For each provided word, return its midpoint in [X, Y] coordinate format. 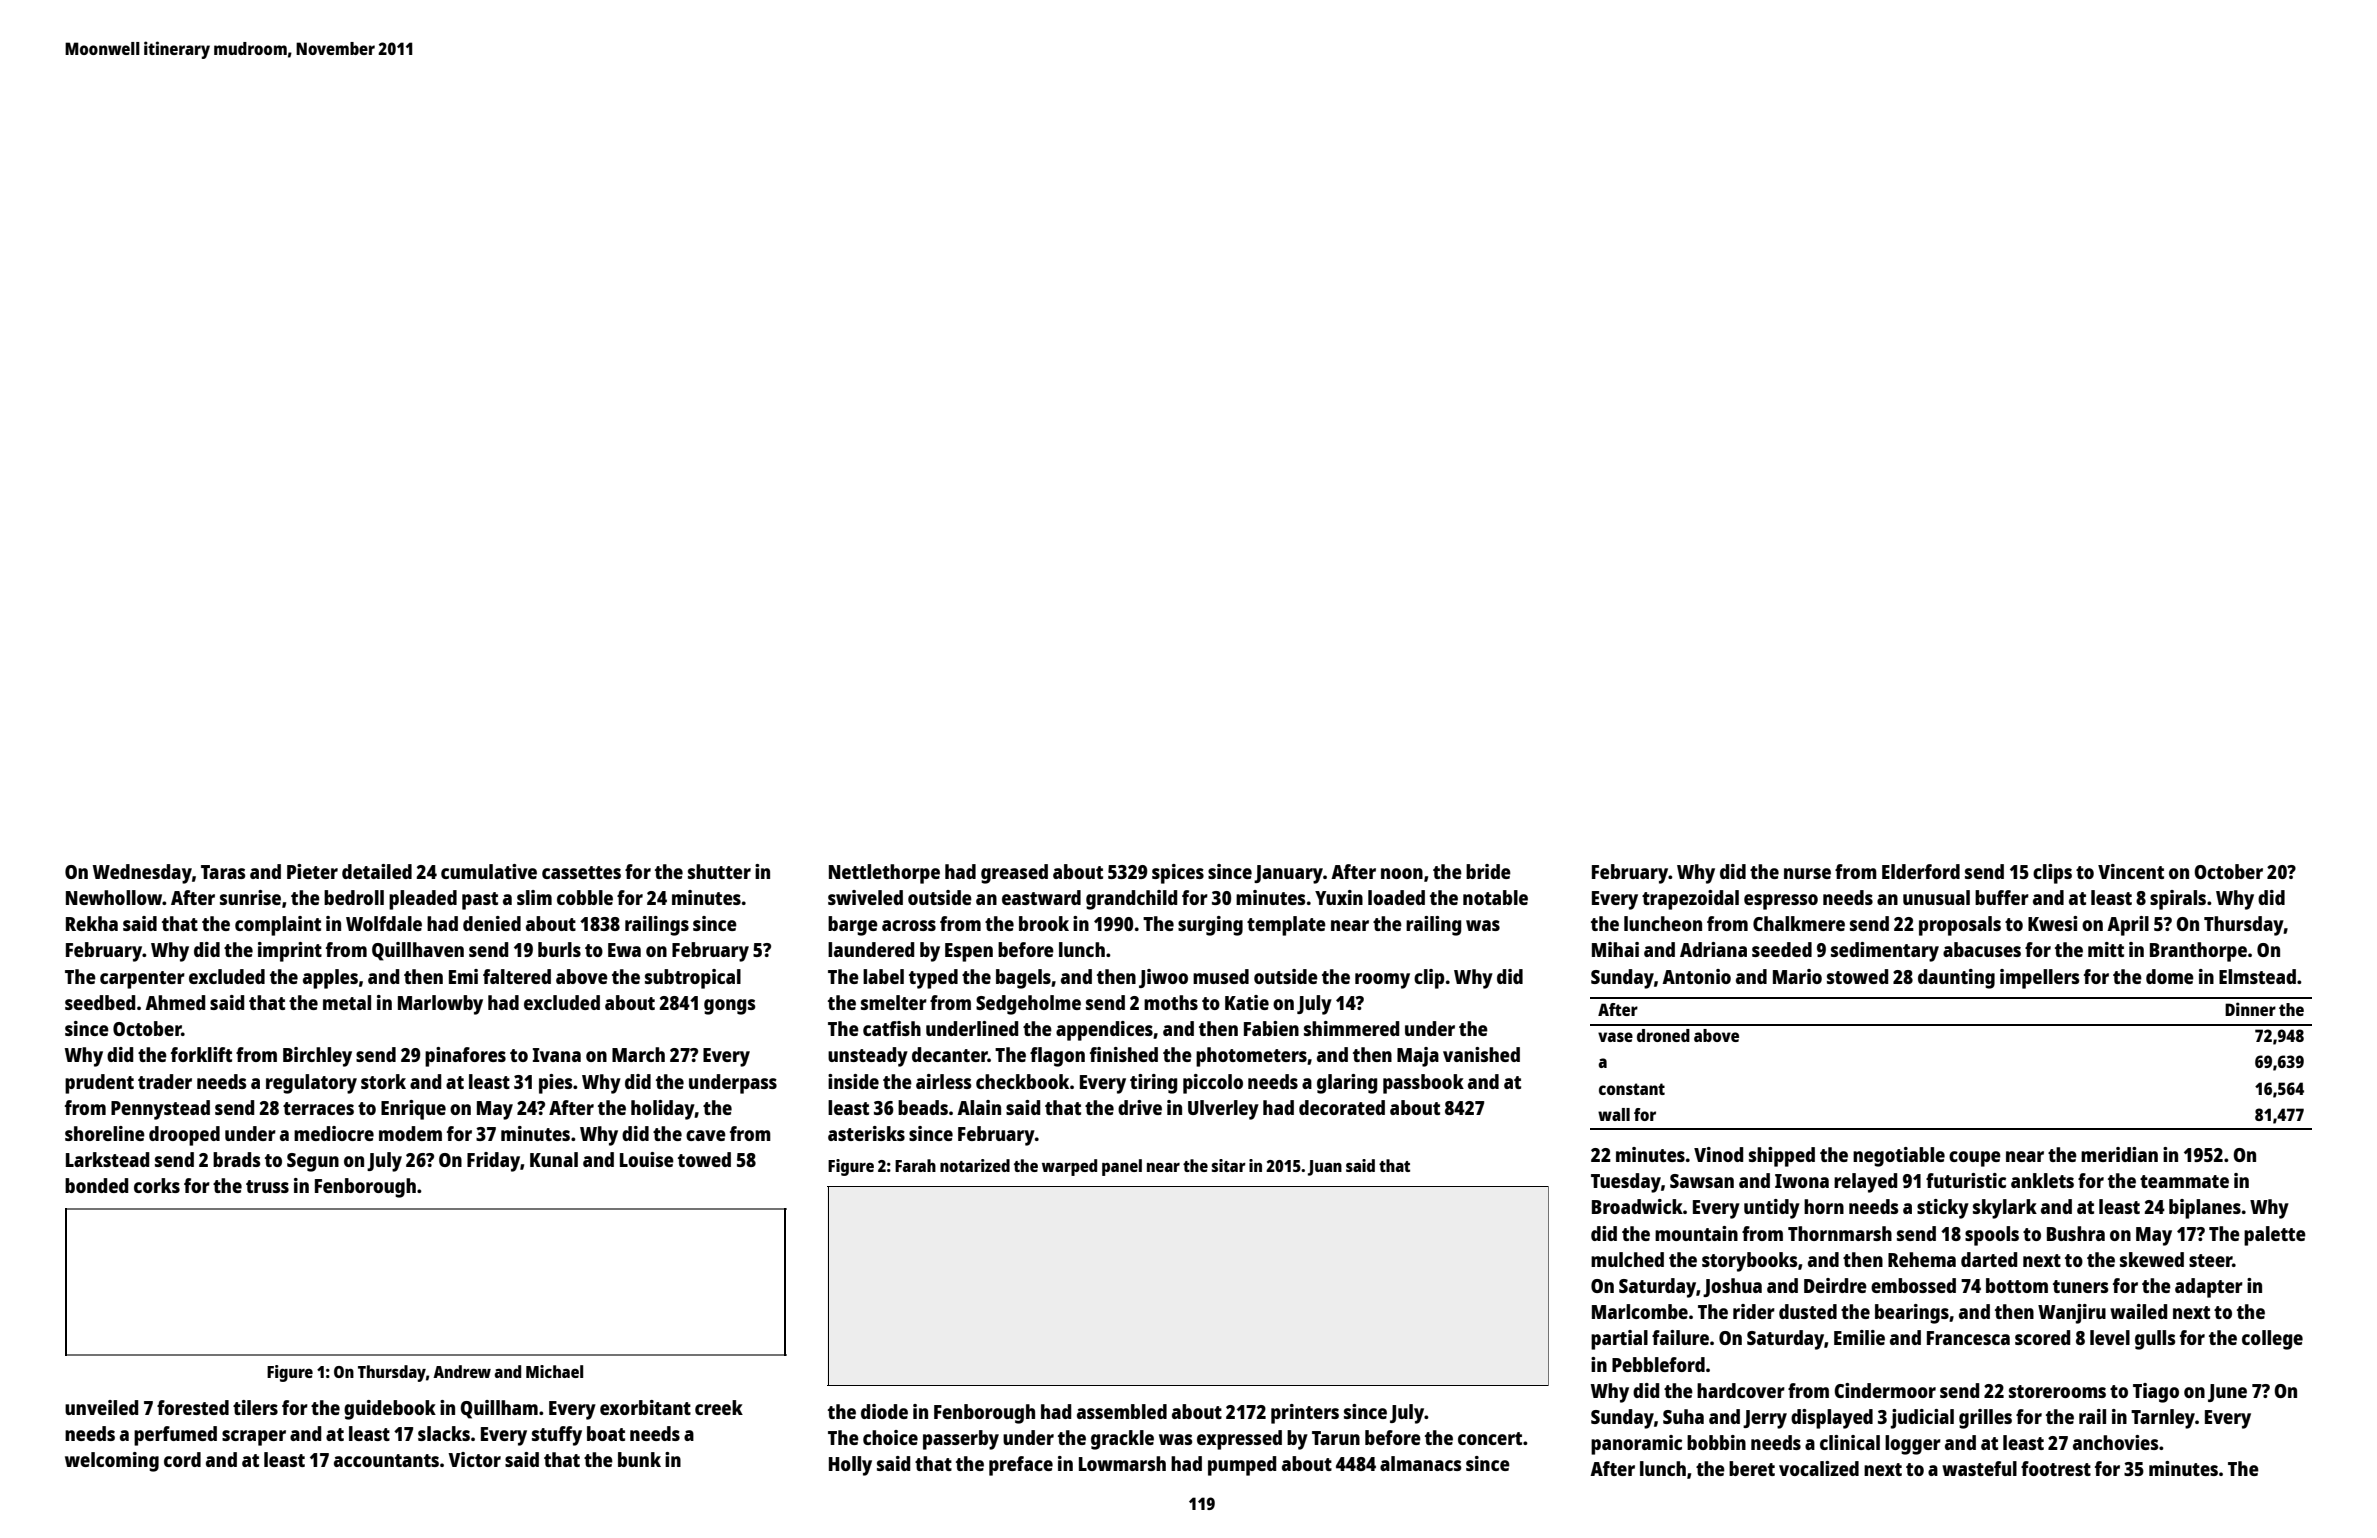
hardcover [1741, 1390]
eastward [1041, 897]
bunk [639, 1459]
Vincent [2131, 871]
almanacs [1420, 1463]
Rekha [92, 923]
